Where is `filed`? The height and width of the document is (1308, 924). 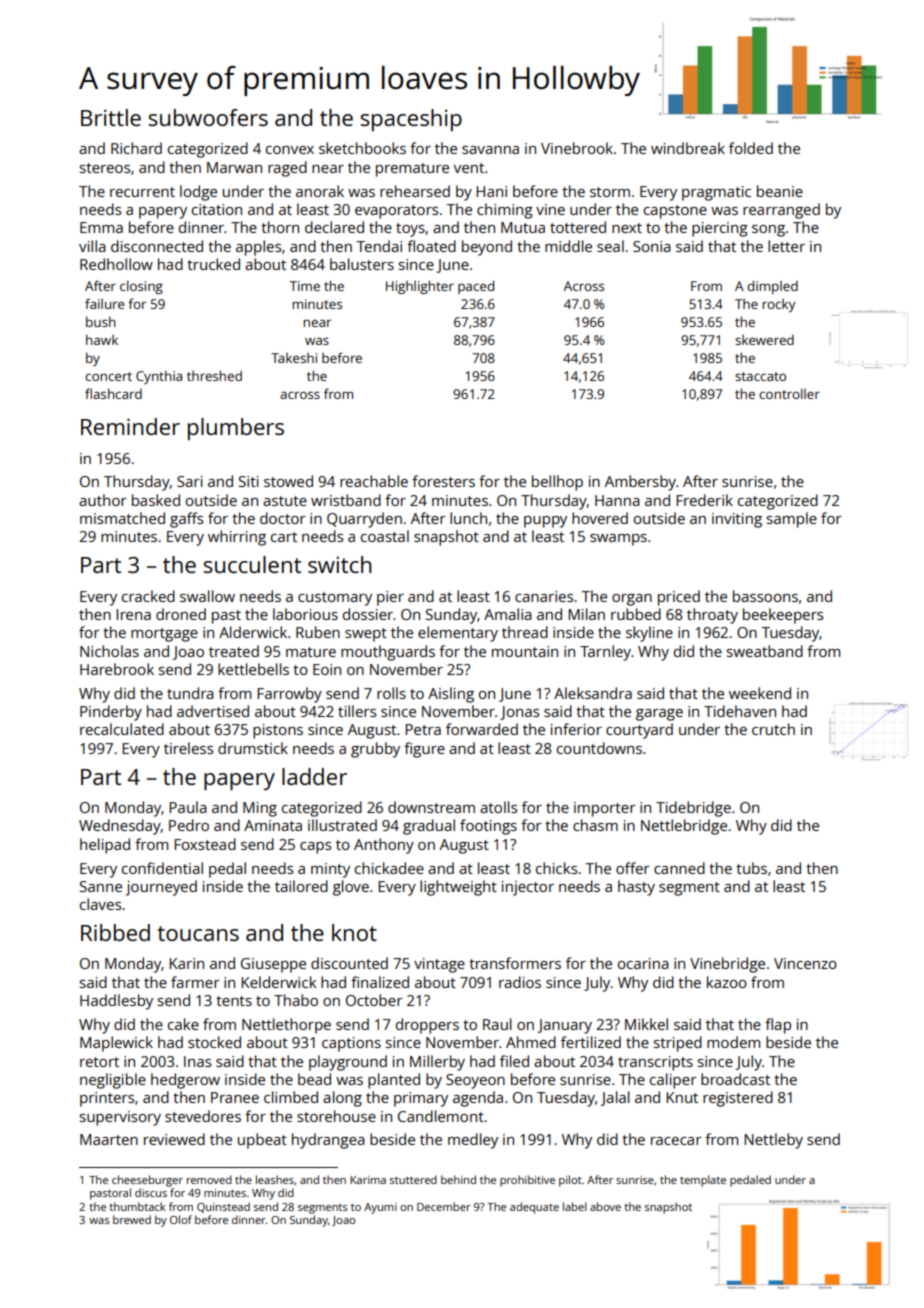 filed is located at coordinates (514, 1061).
